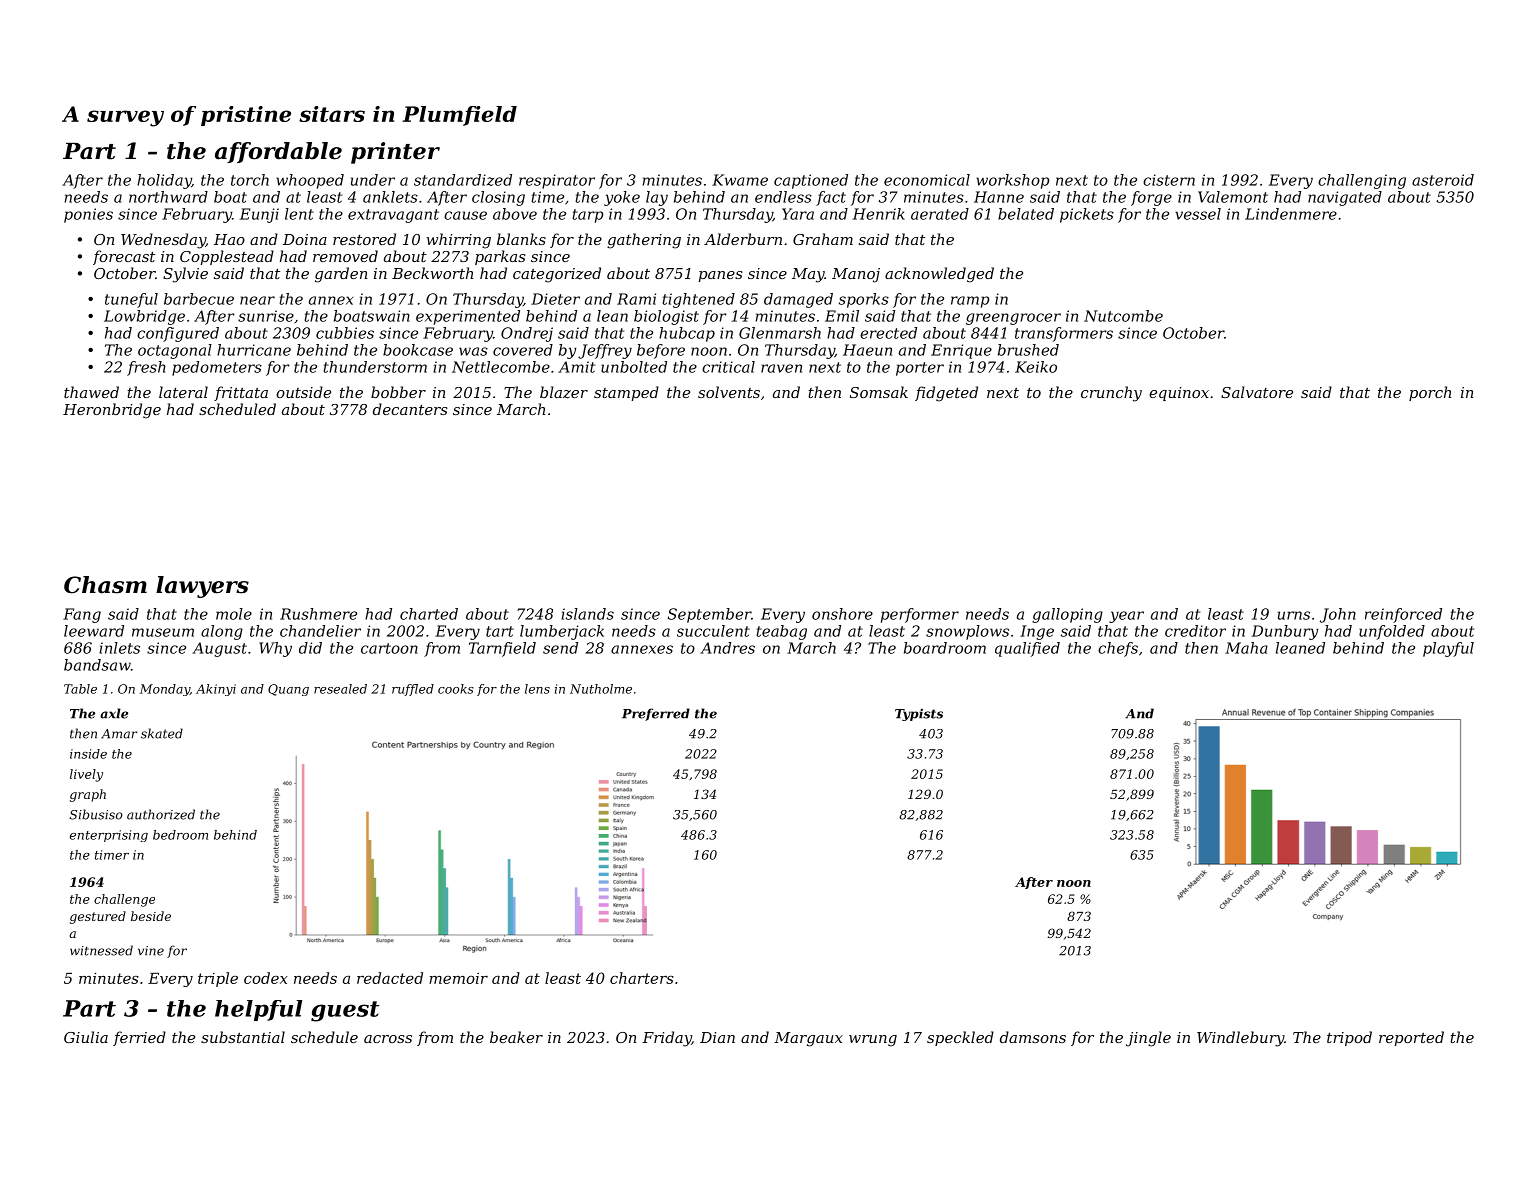  I want to click on asteroid, so click(1443, 180).
